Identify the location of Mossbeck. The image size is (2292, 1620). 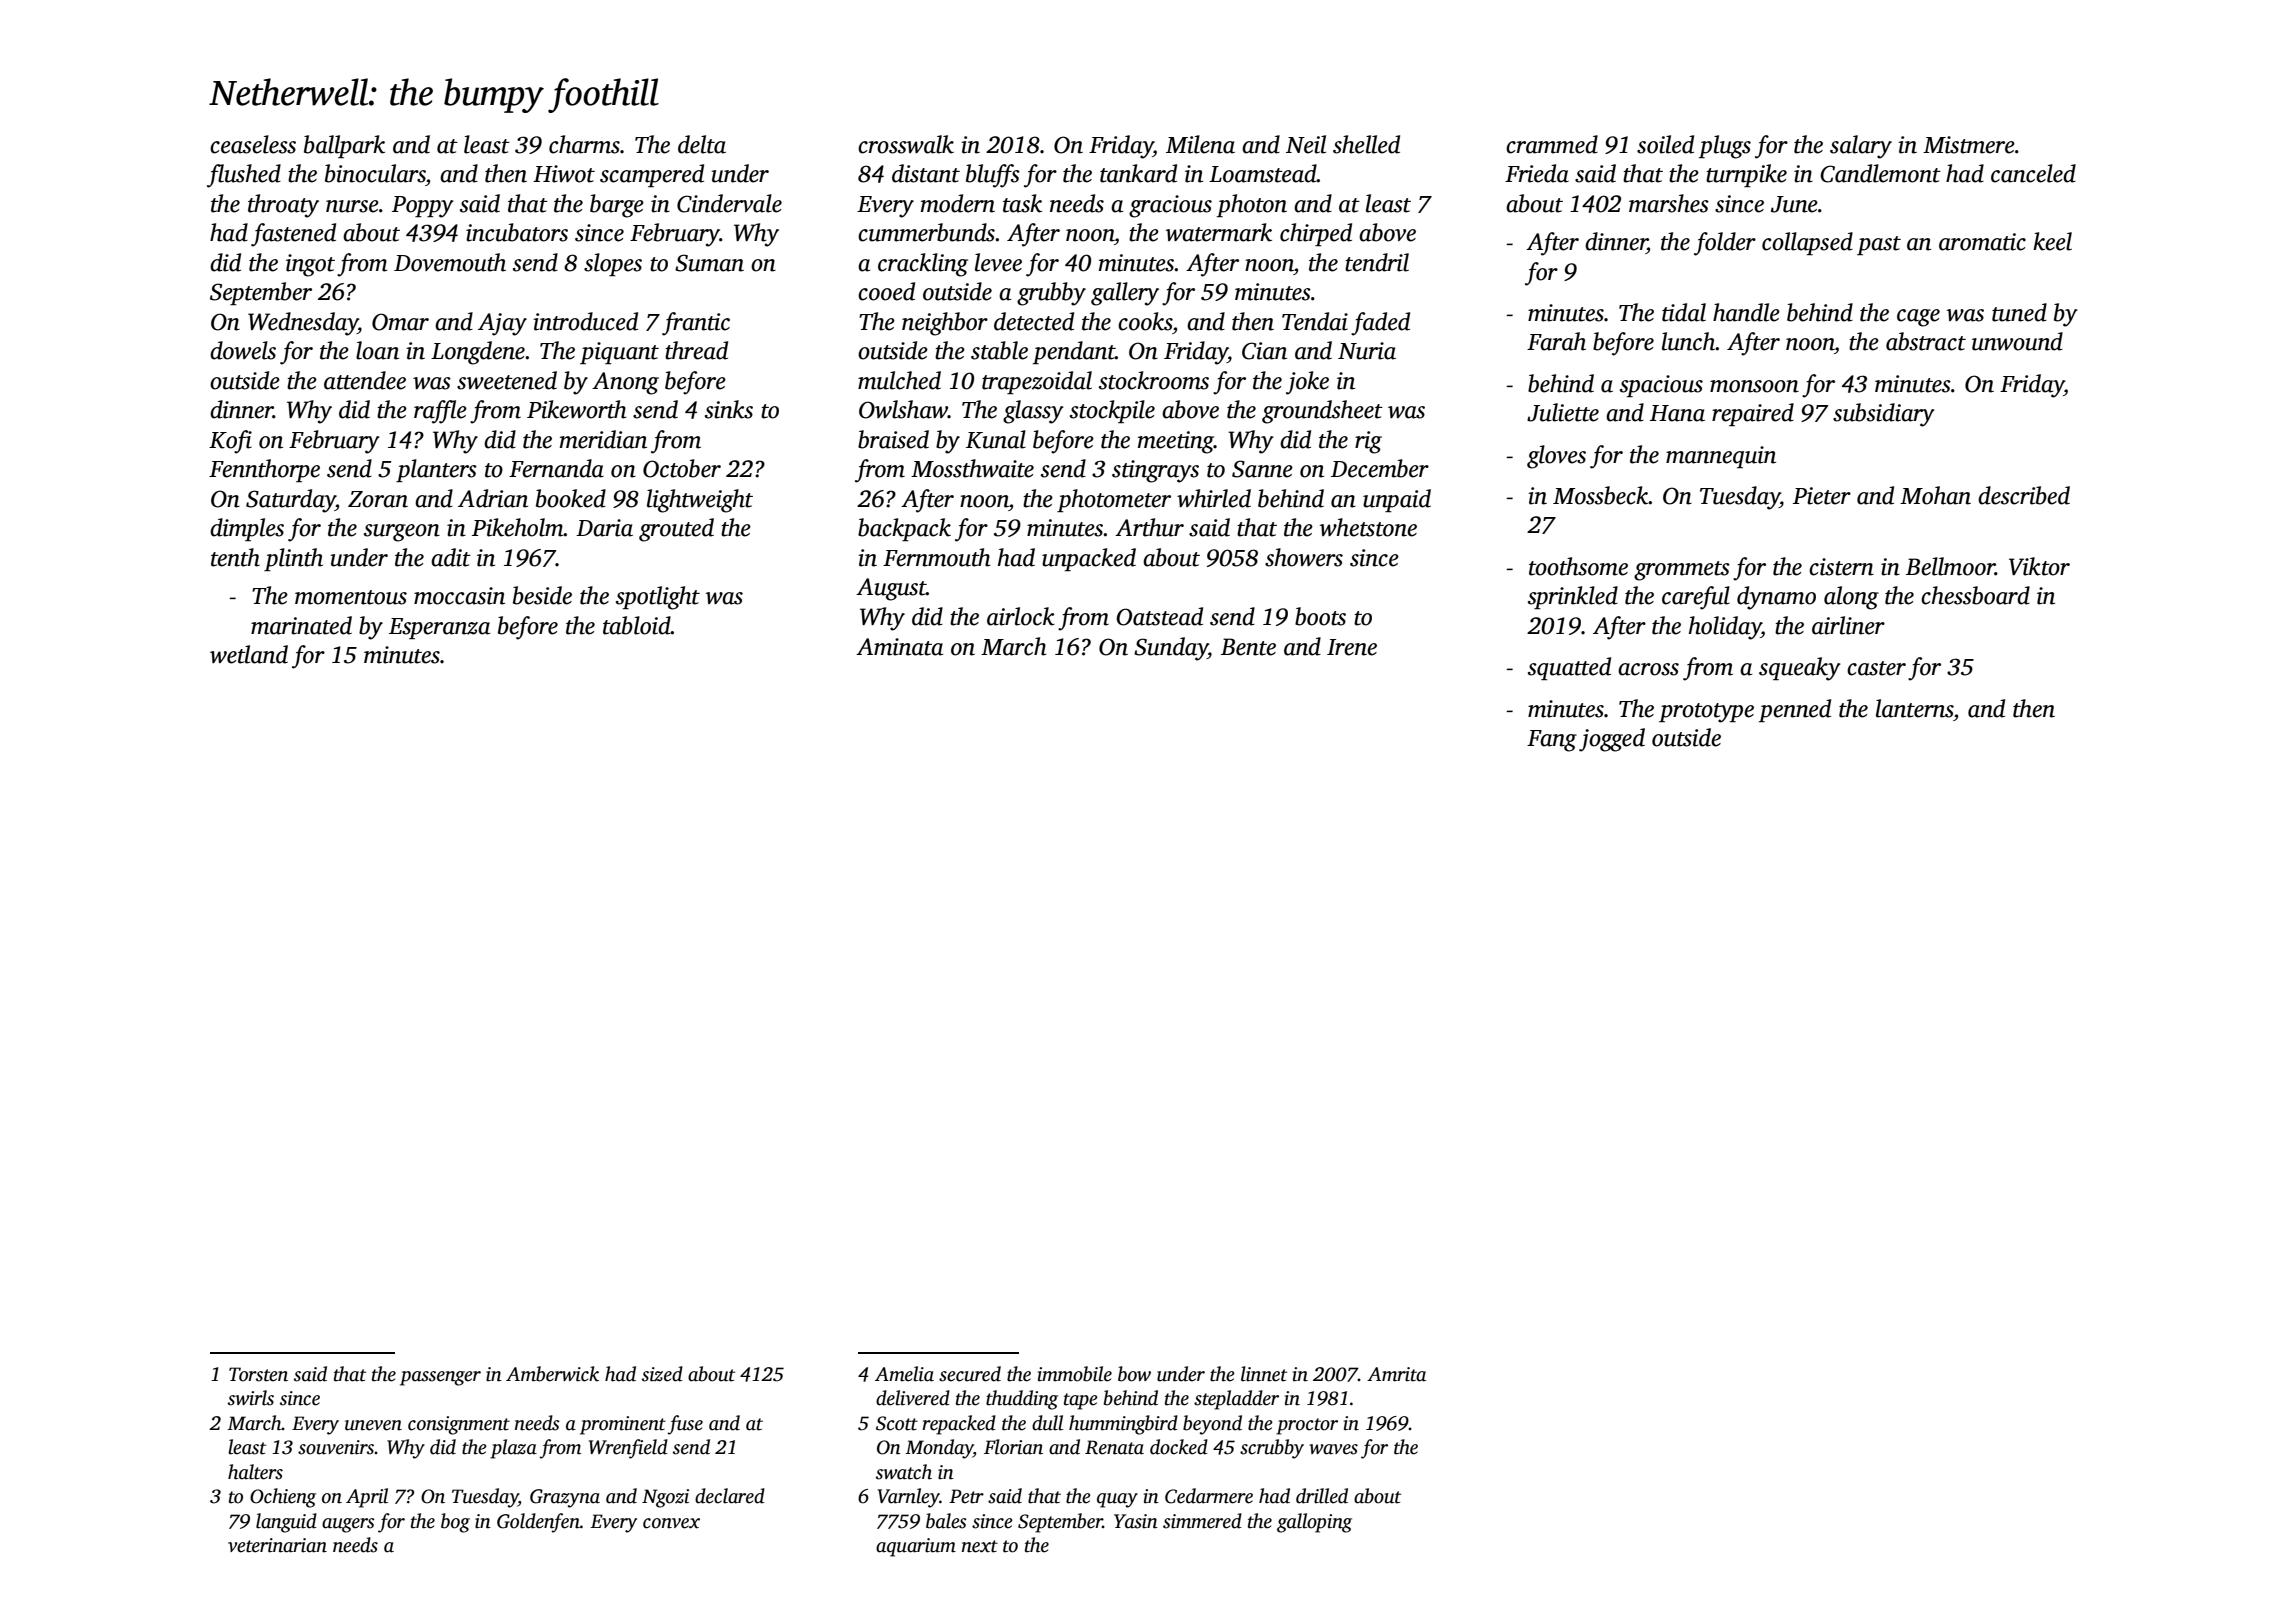
(1601, 495).
